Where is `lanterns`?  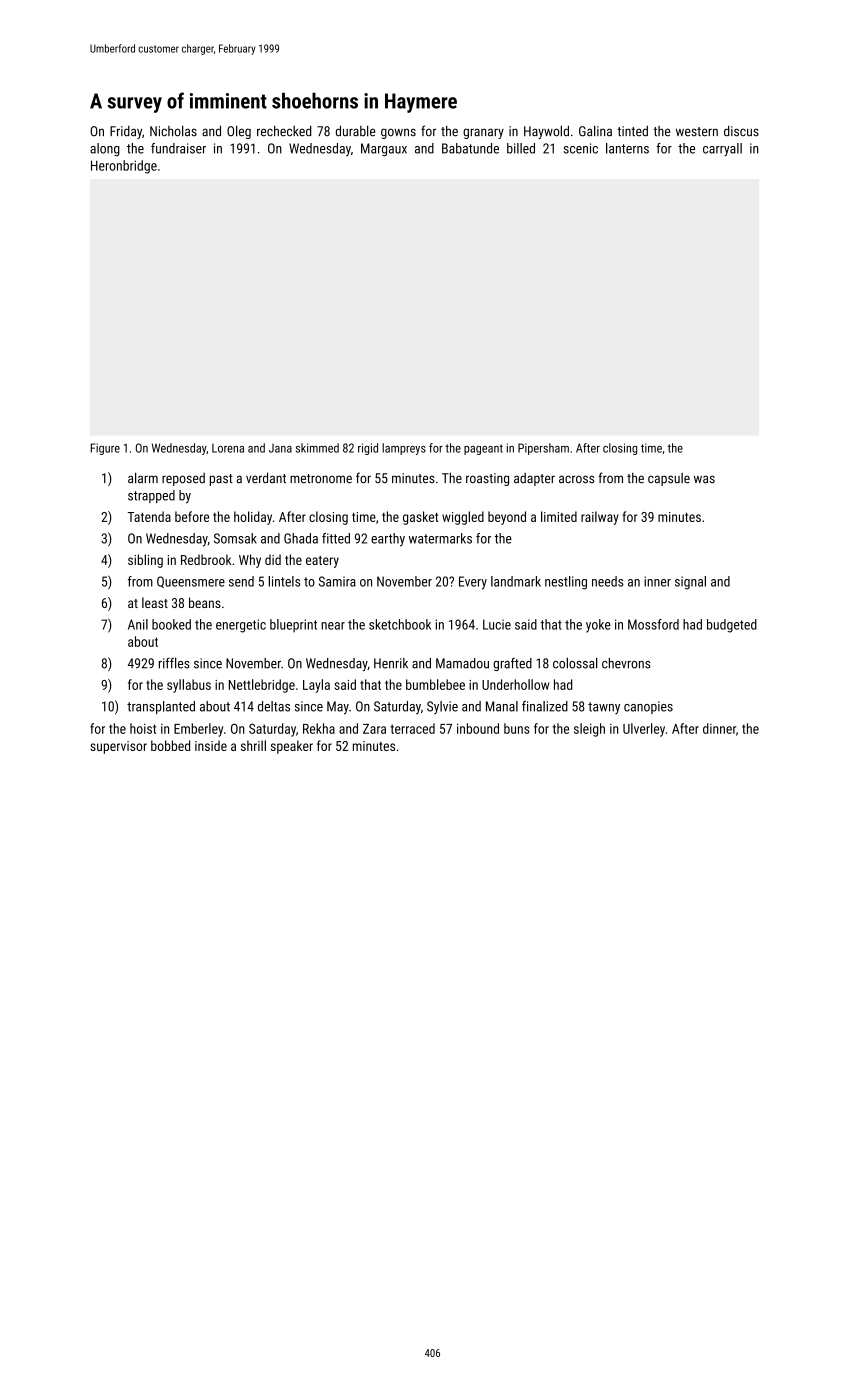
lanterns is located at coordinates (627, 148).
